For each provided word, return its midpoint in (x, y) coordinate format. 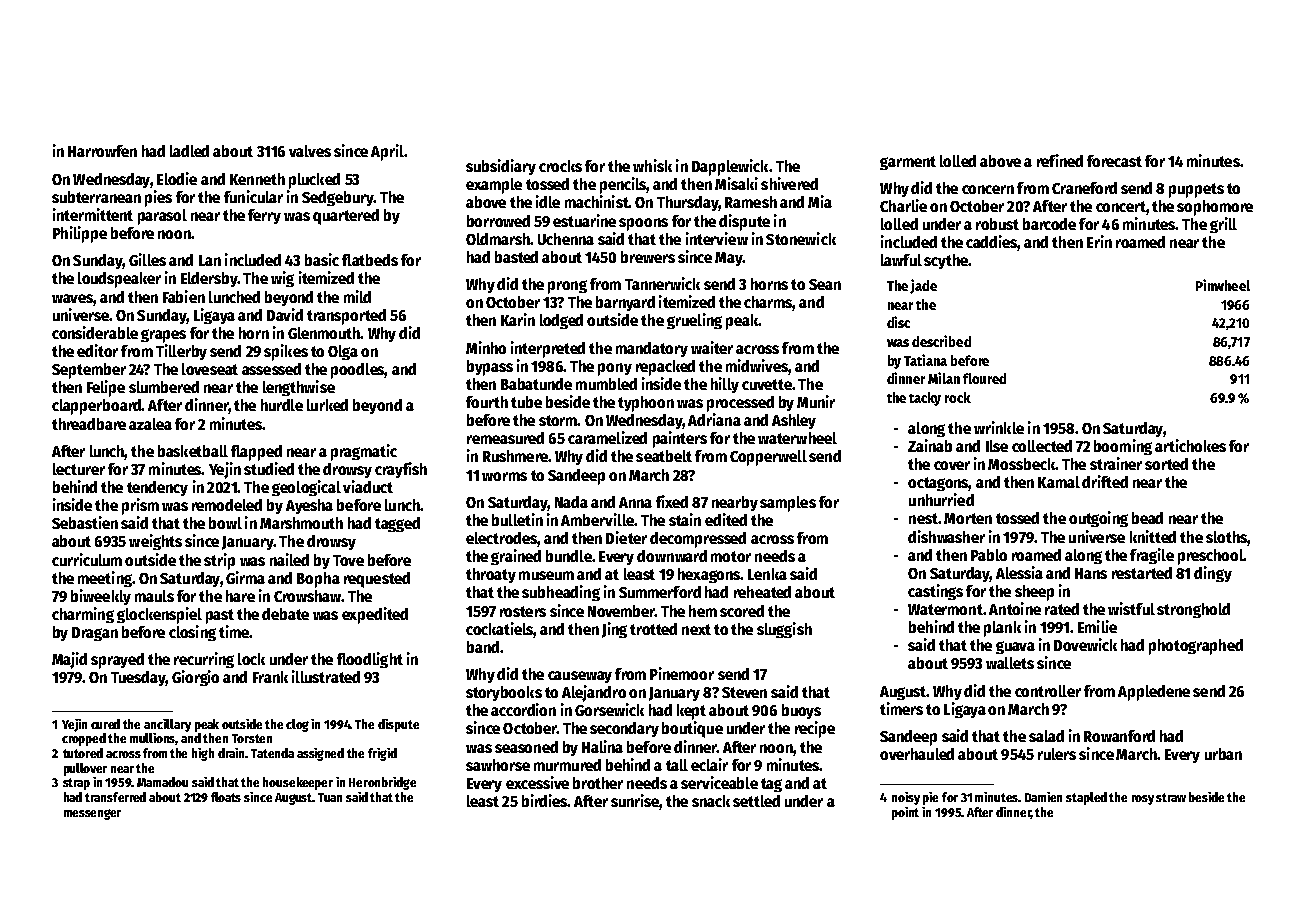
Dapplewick (730, 167)
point (905, 813)
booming (1123, 447)
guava (1015, 647)
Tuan (330, 797)
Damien (1043, 797)
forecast (1114, 161)
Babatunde (536, 384)
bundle (569, 556)
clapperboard (97, 407)
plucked (314, 181)
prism (140, 506)
